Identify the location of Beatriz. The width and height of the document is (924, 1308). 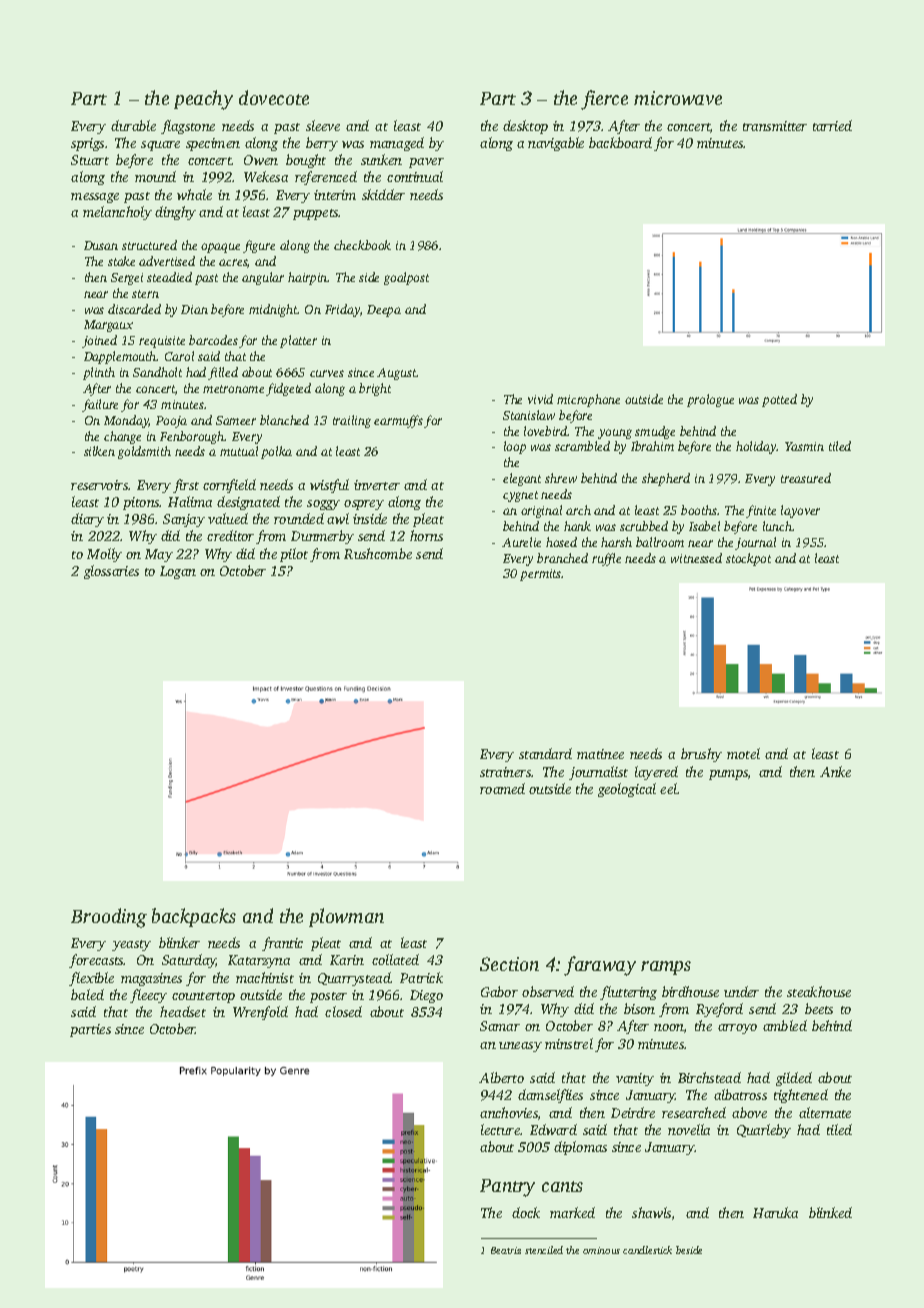
(506, 1250).
